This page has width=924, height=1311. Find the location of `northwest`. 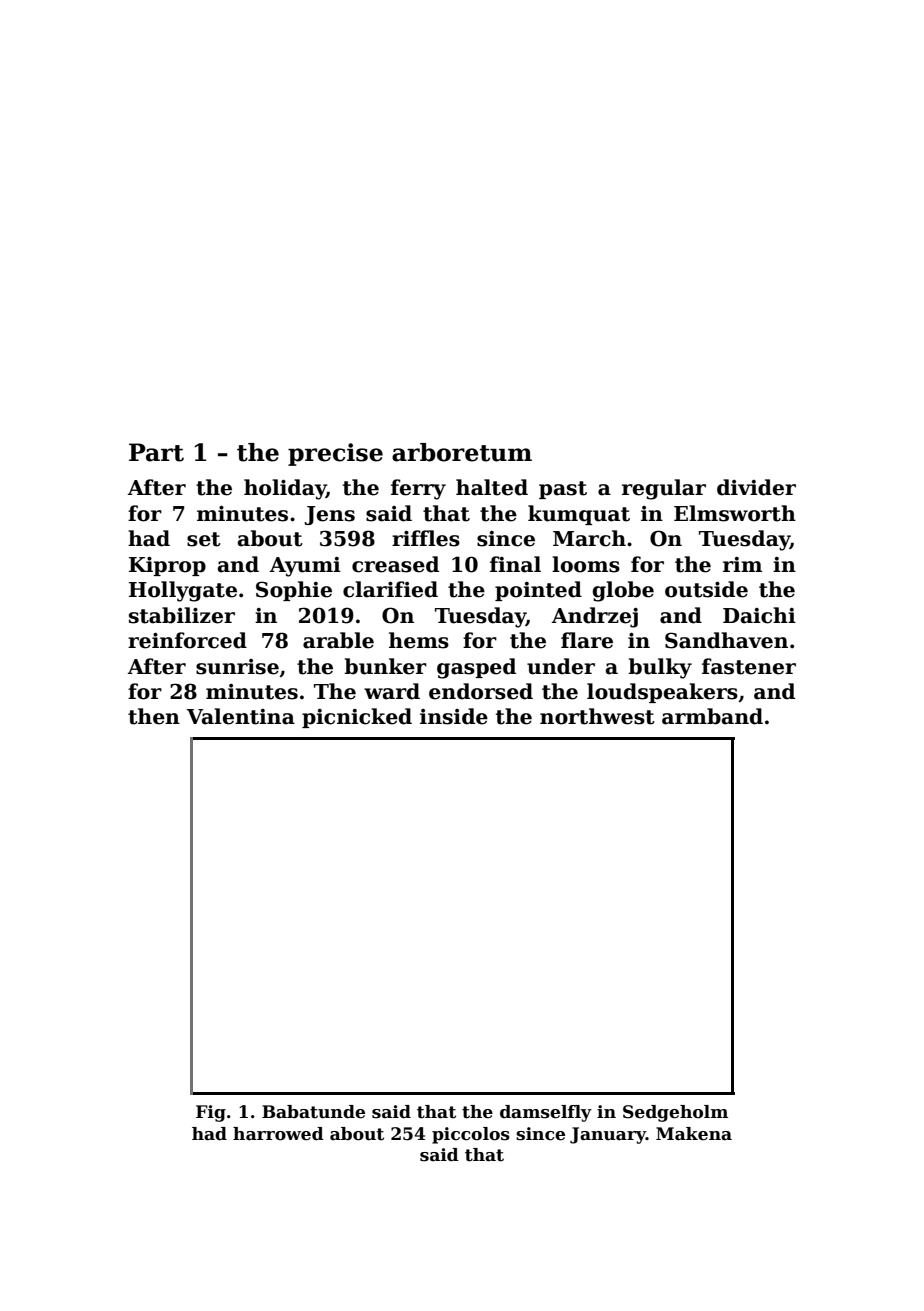

northwest is located at coordinates (597, 716).
